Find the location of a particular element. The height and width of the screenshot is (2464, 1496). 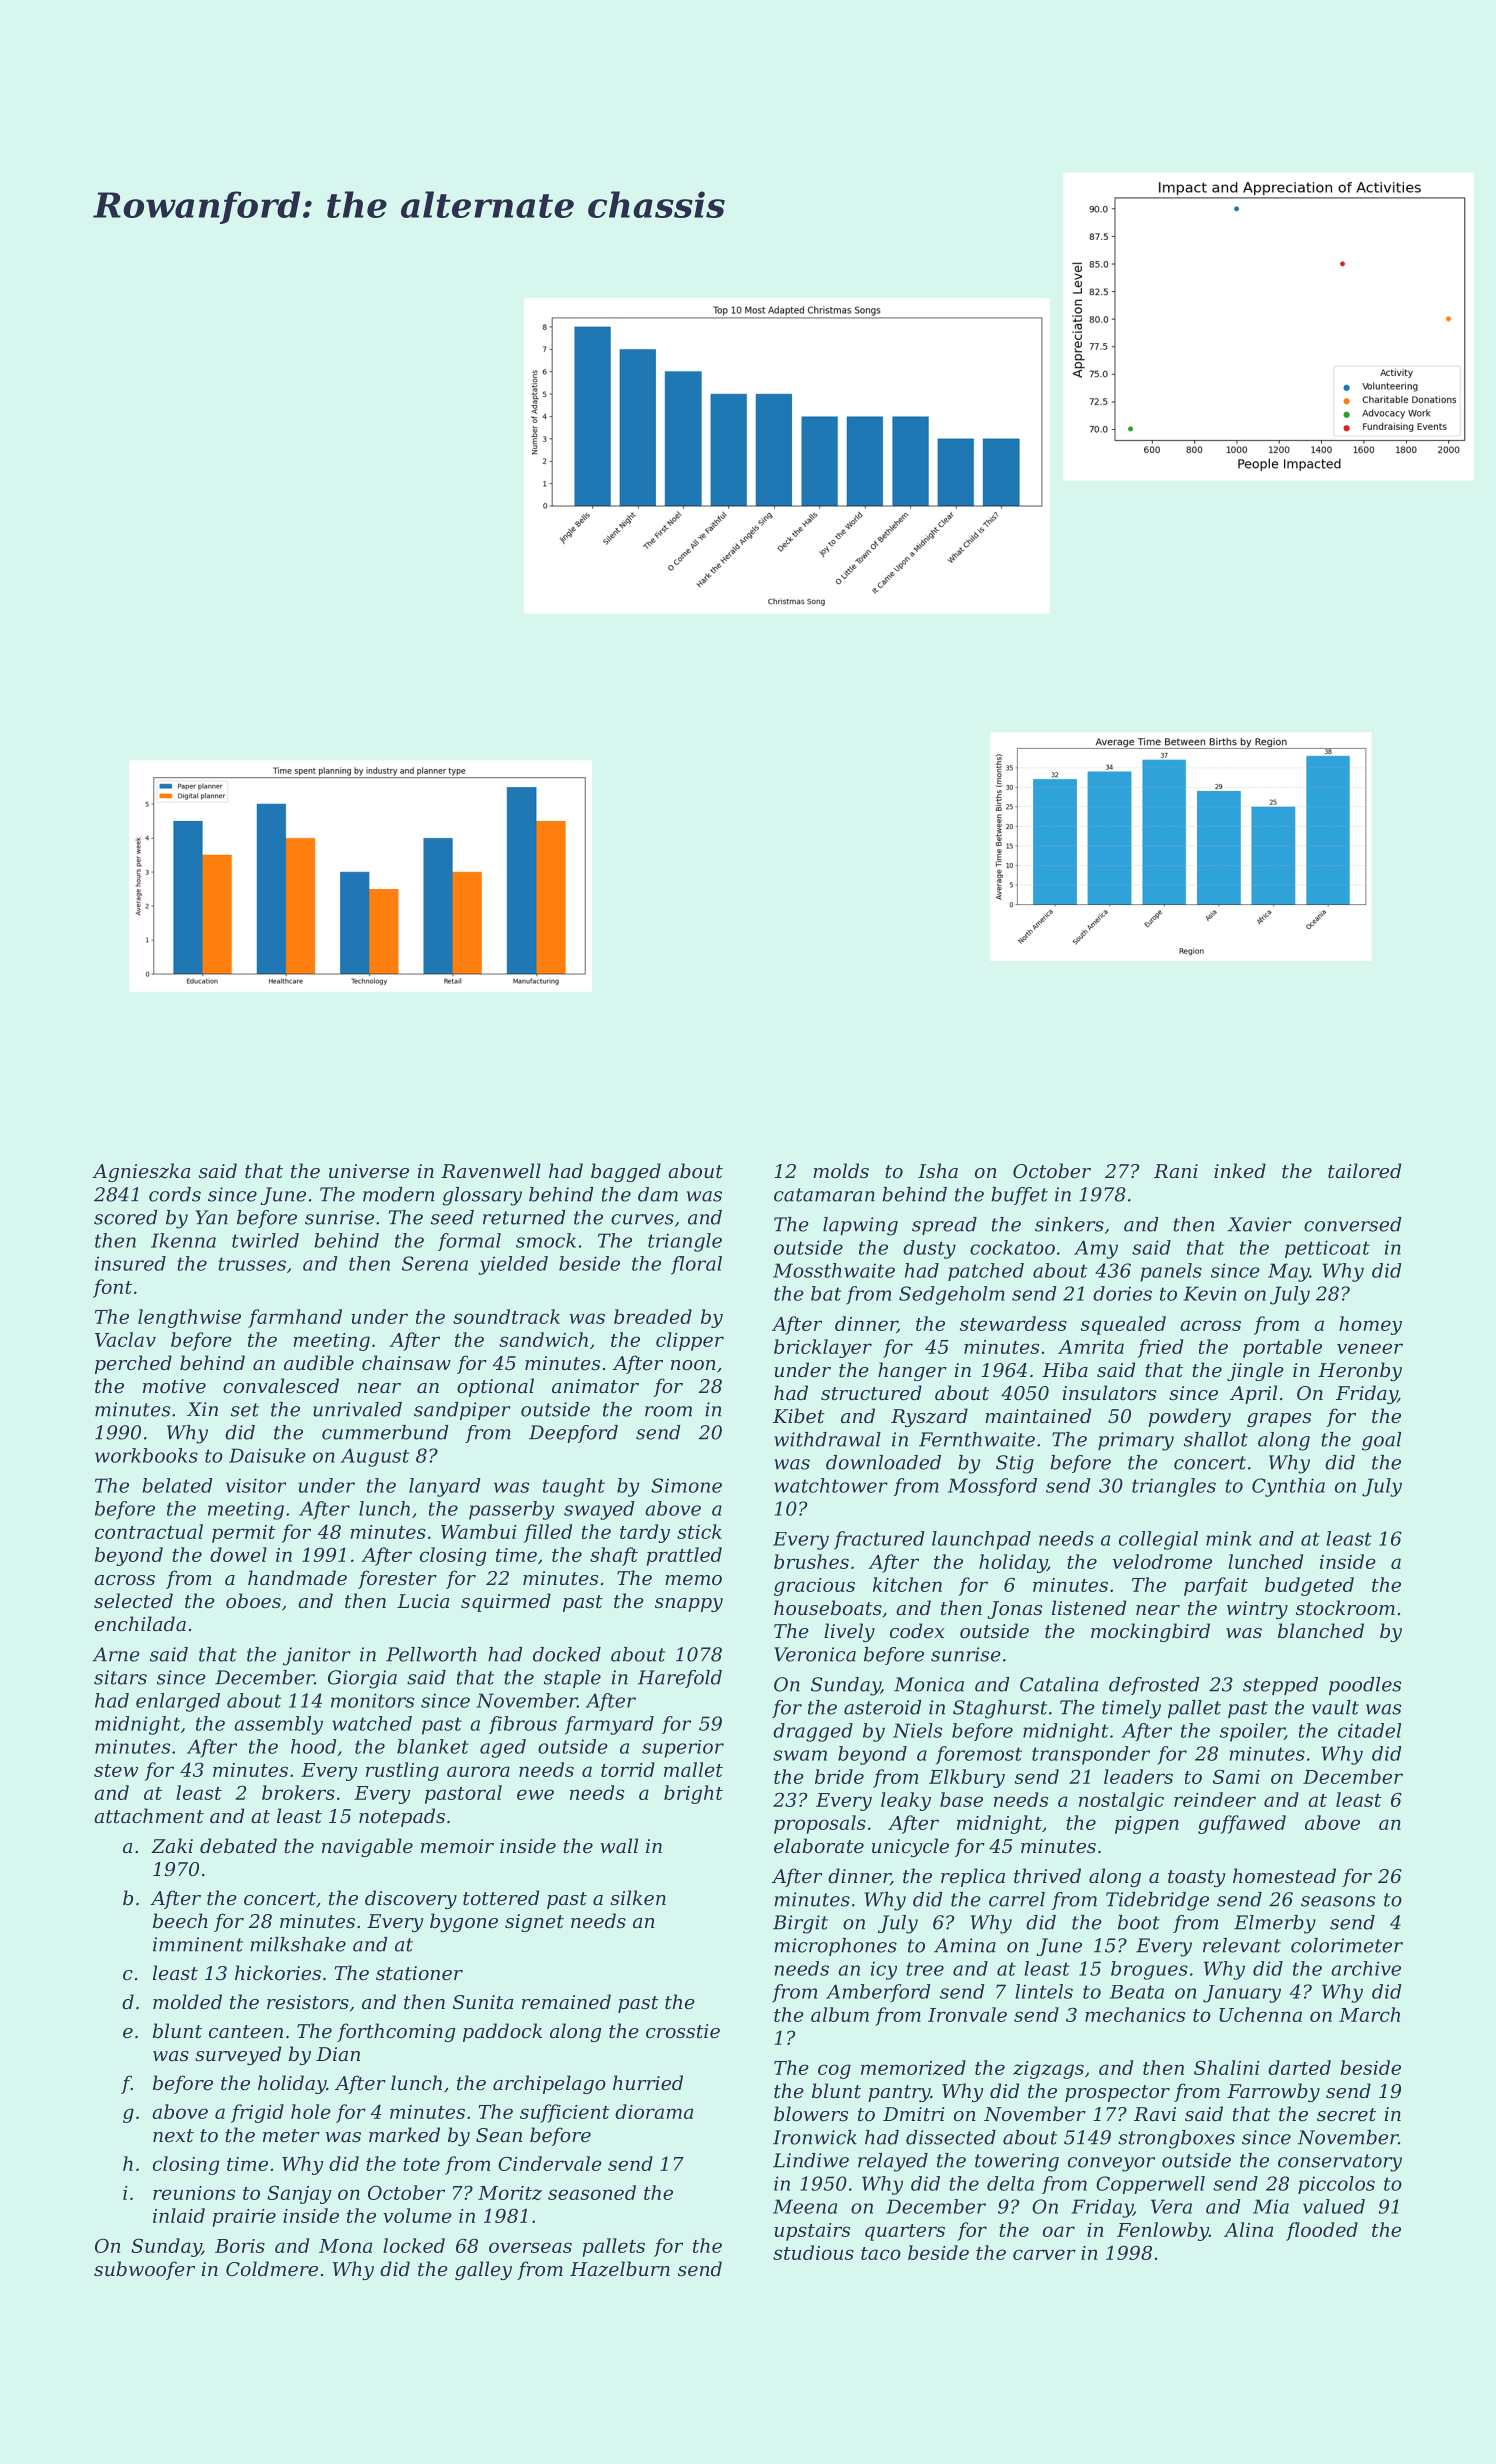

budgeted is located at coordinates (1309, 1586).
